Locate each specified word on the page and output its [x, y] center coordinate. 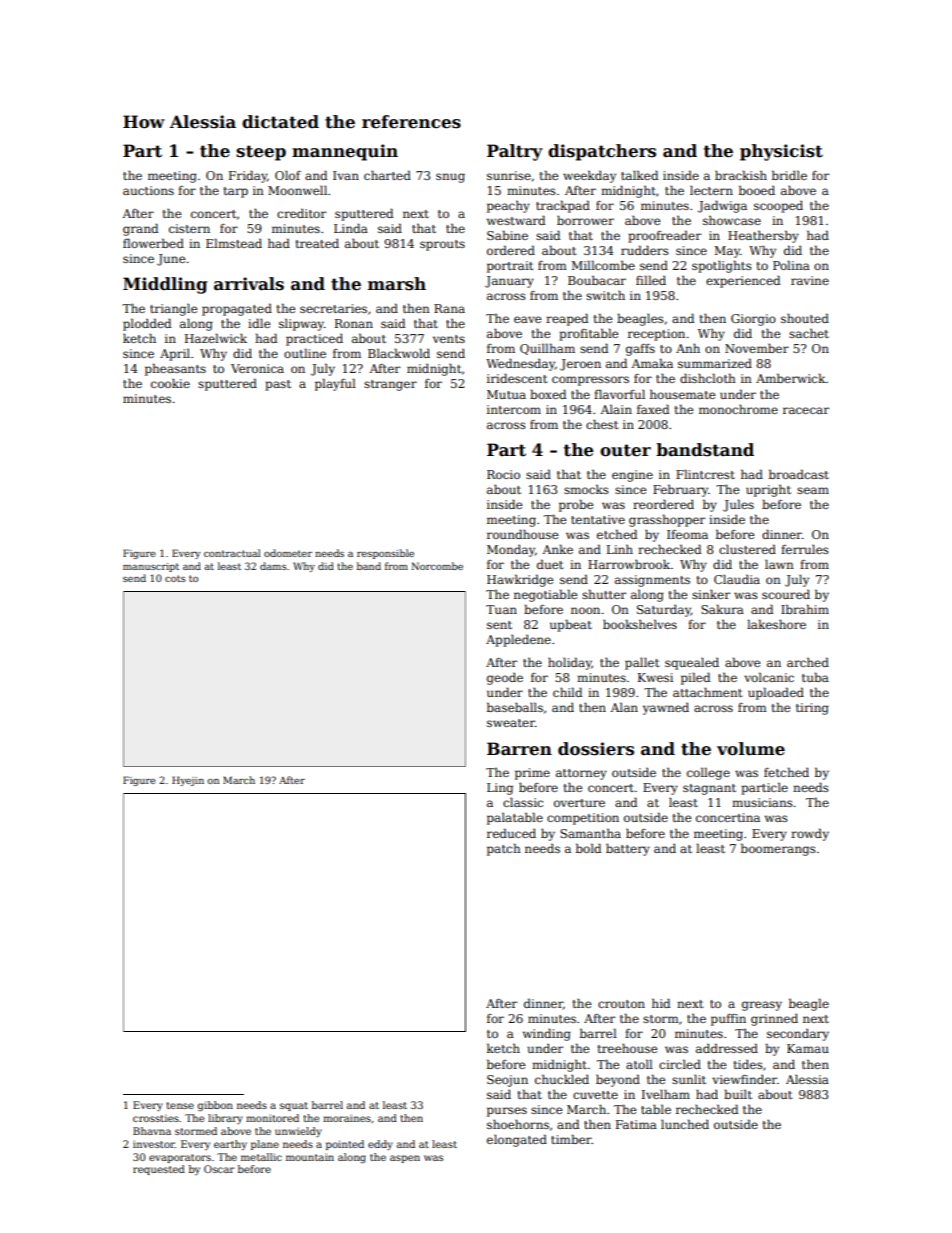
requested [159, 1170]
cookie [170, 383]
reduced [511, 833]
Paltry [515, 152]
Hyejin [188, 781]
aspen [405, 1159]
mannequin [345, 152]
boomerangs [778, 849]
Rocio [503, 474]
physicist [781, 152]
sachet [809, 333]
